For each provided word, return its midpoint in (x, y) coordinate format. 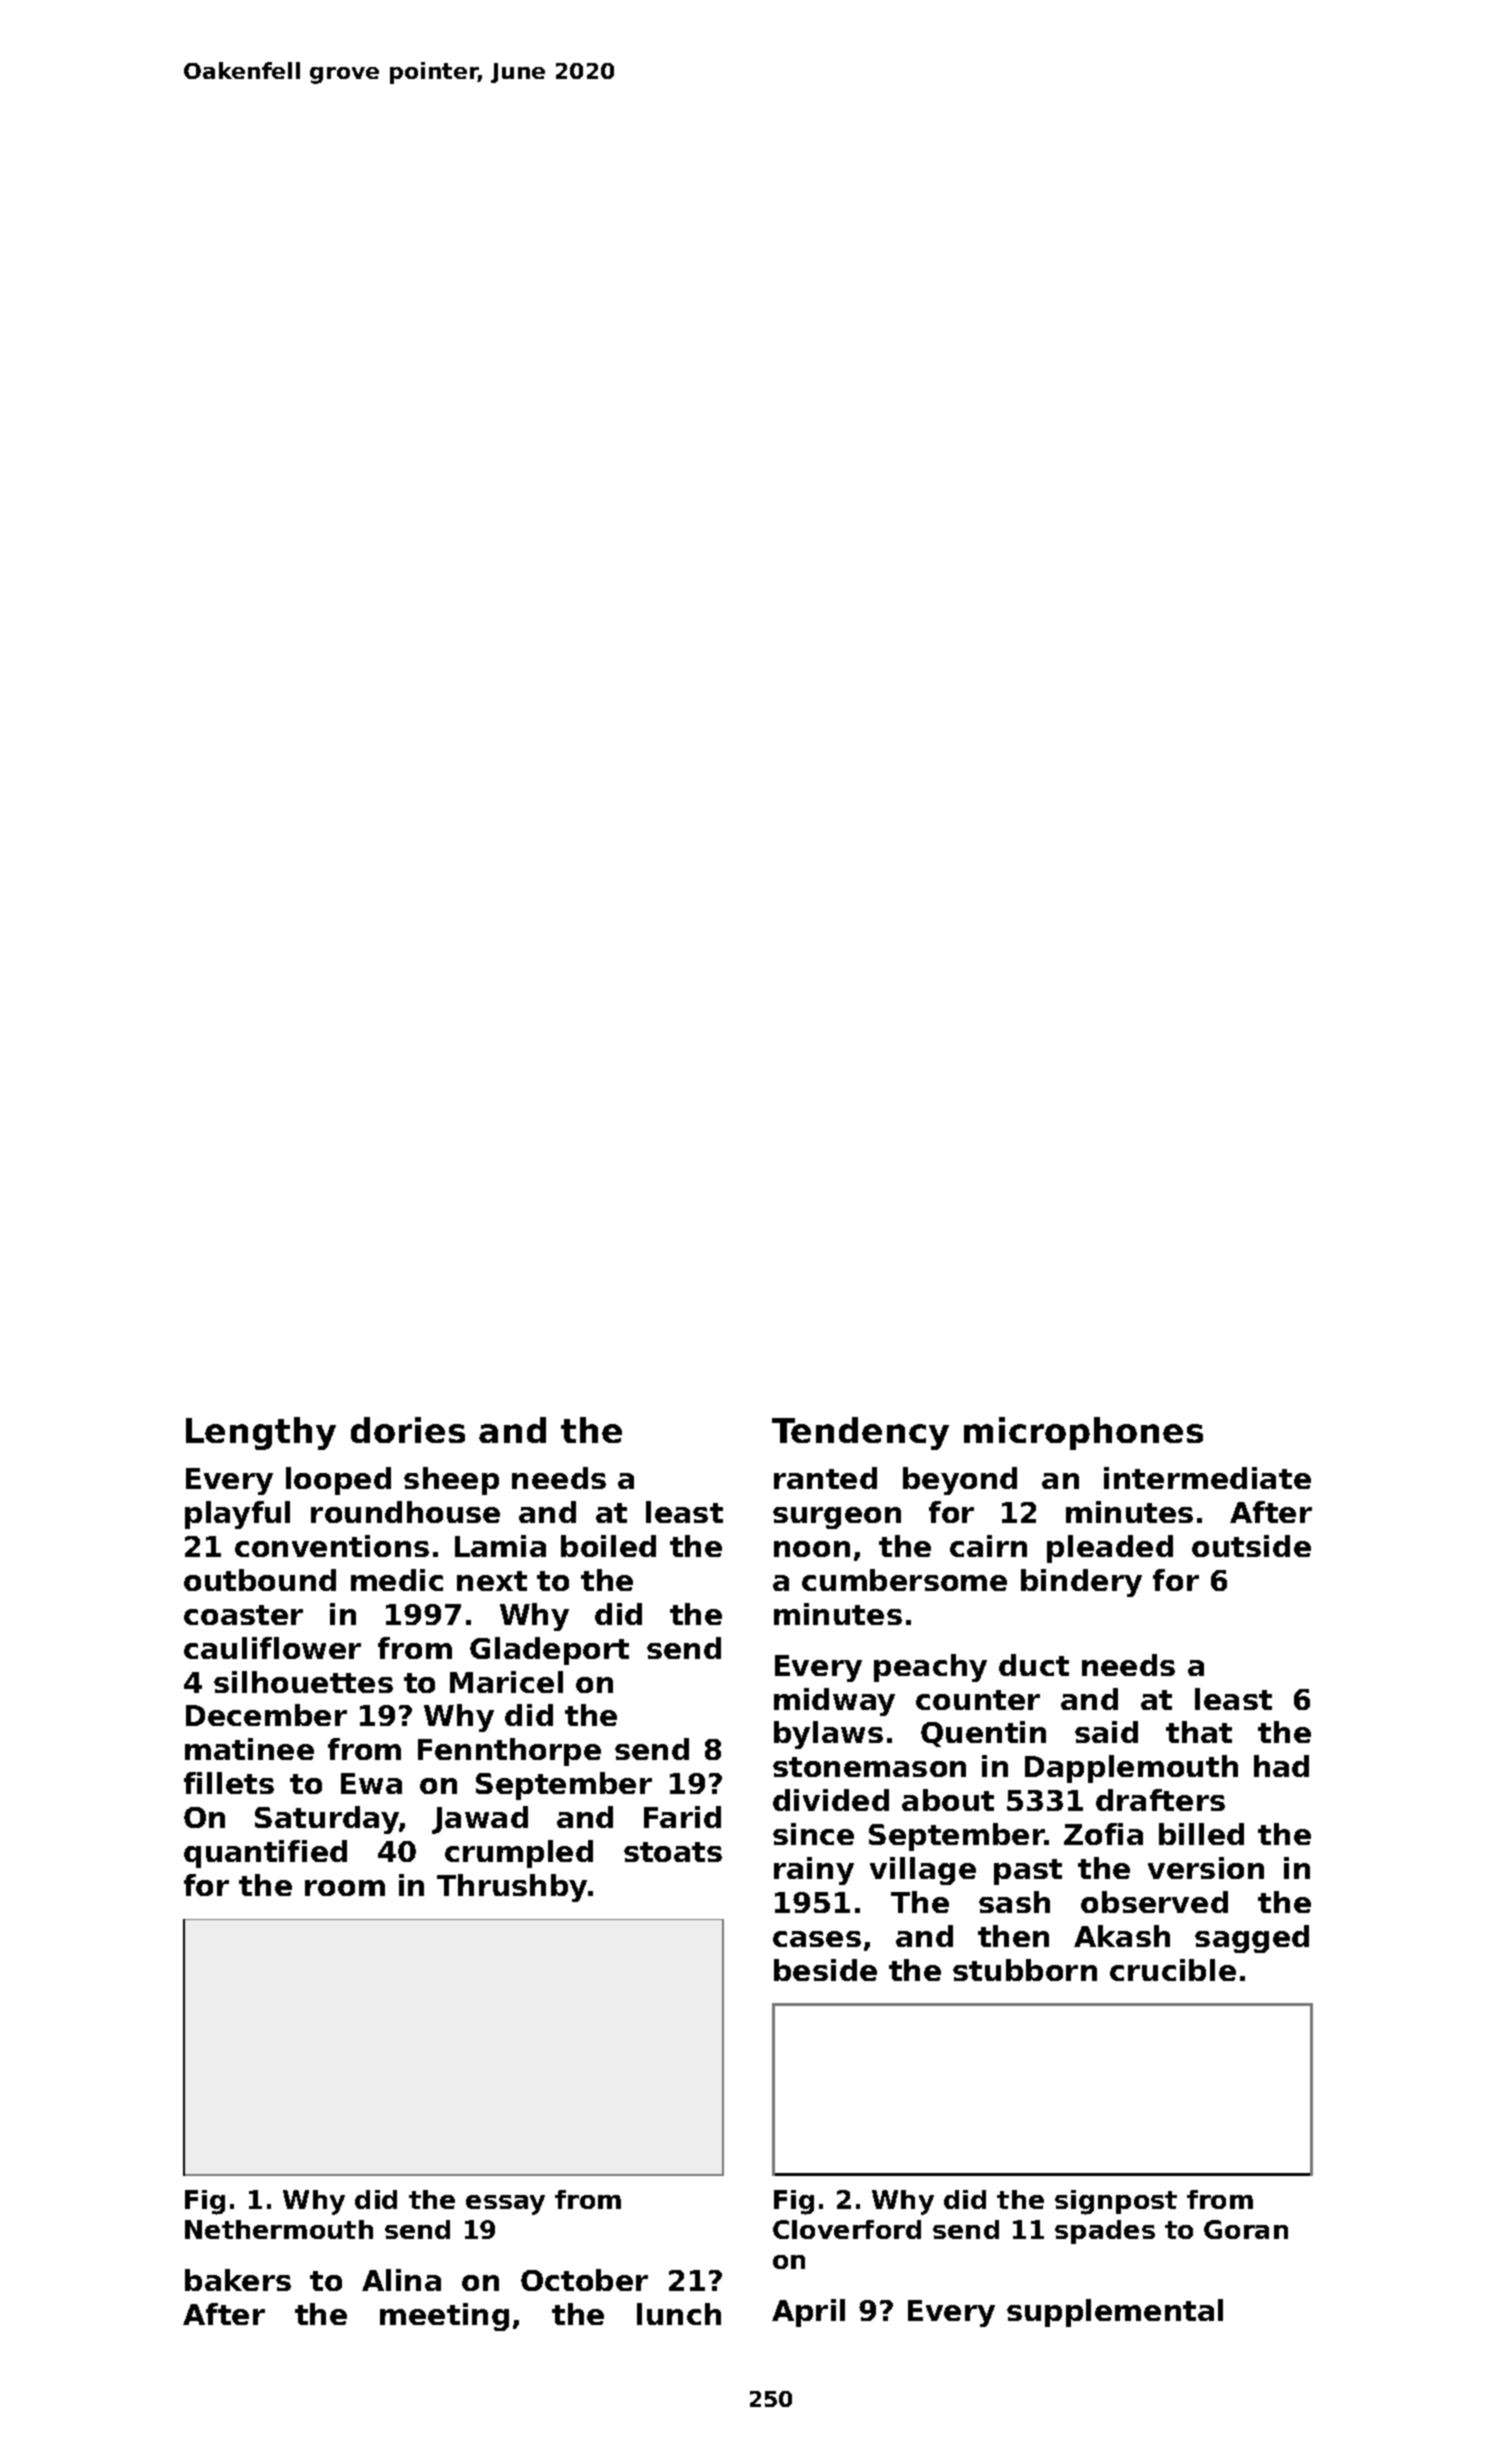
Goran (1246, 2229)
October (584, 2280)
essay (505, 2205)
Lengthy (261, 1433)
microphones (1083, 1433)
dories (408, 1430)
